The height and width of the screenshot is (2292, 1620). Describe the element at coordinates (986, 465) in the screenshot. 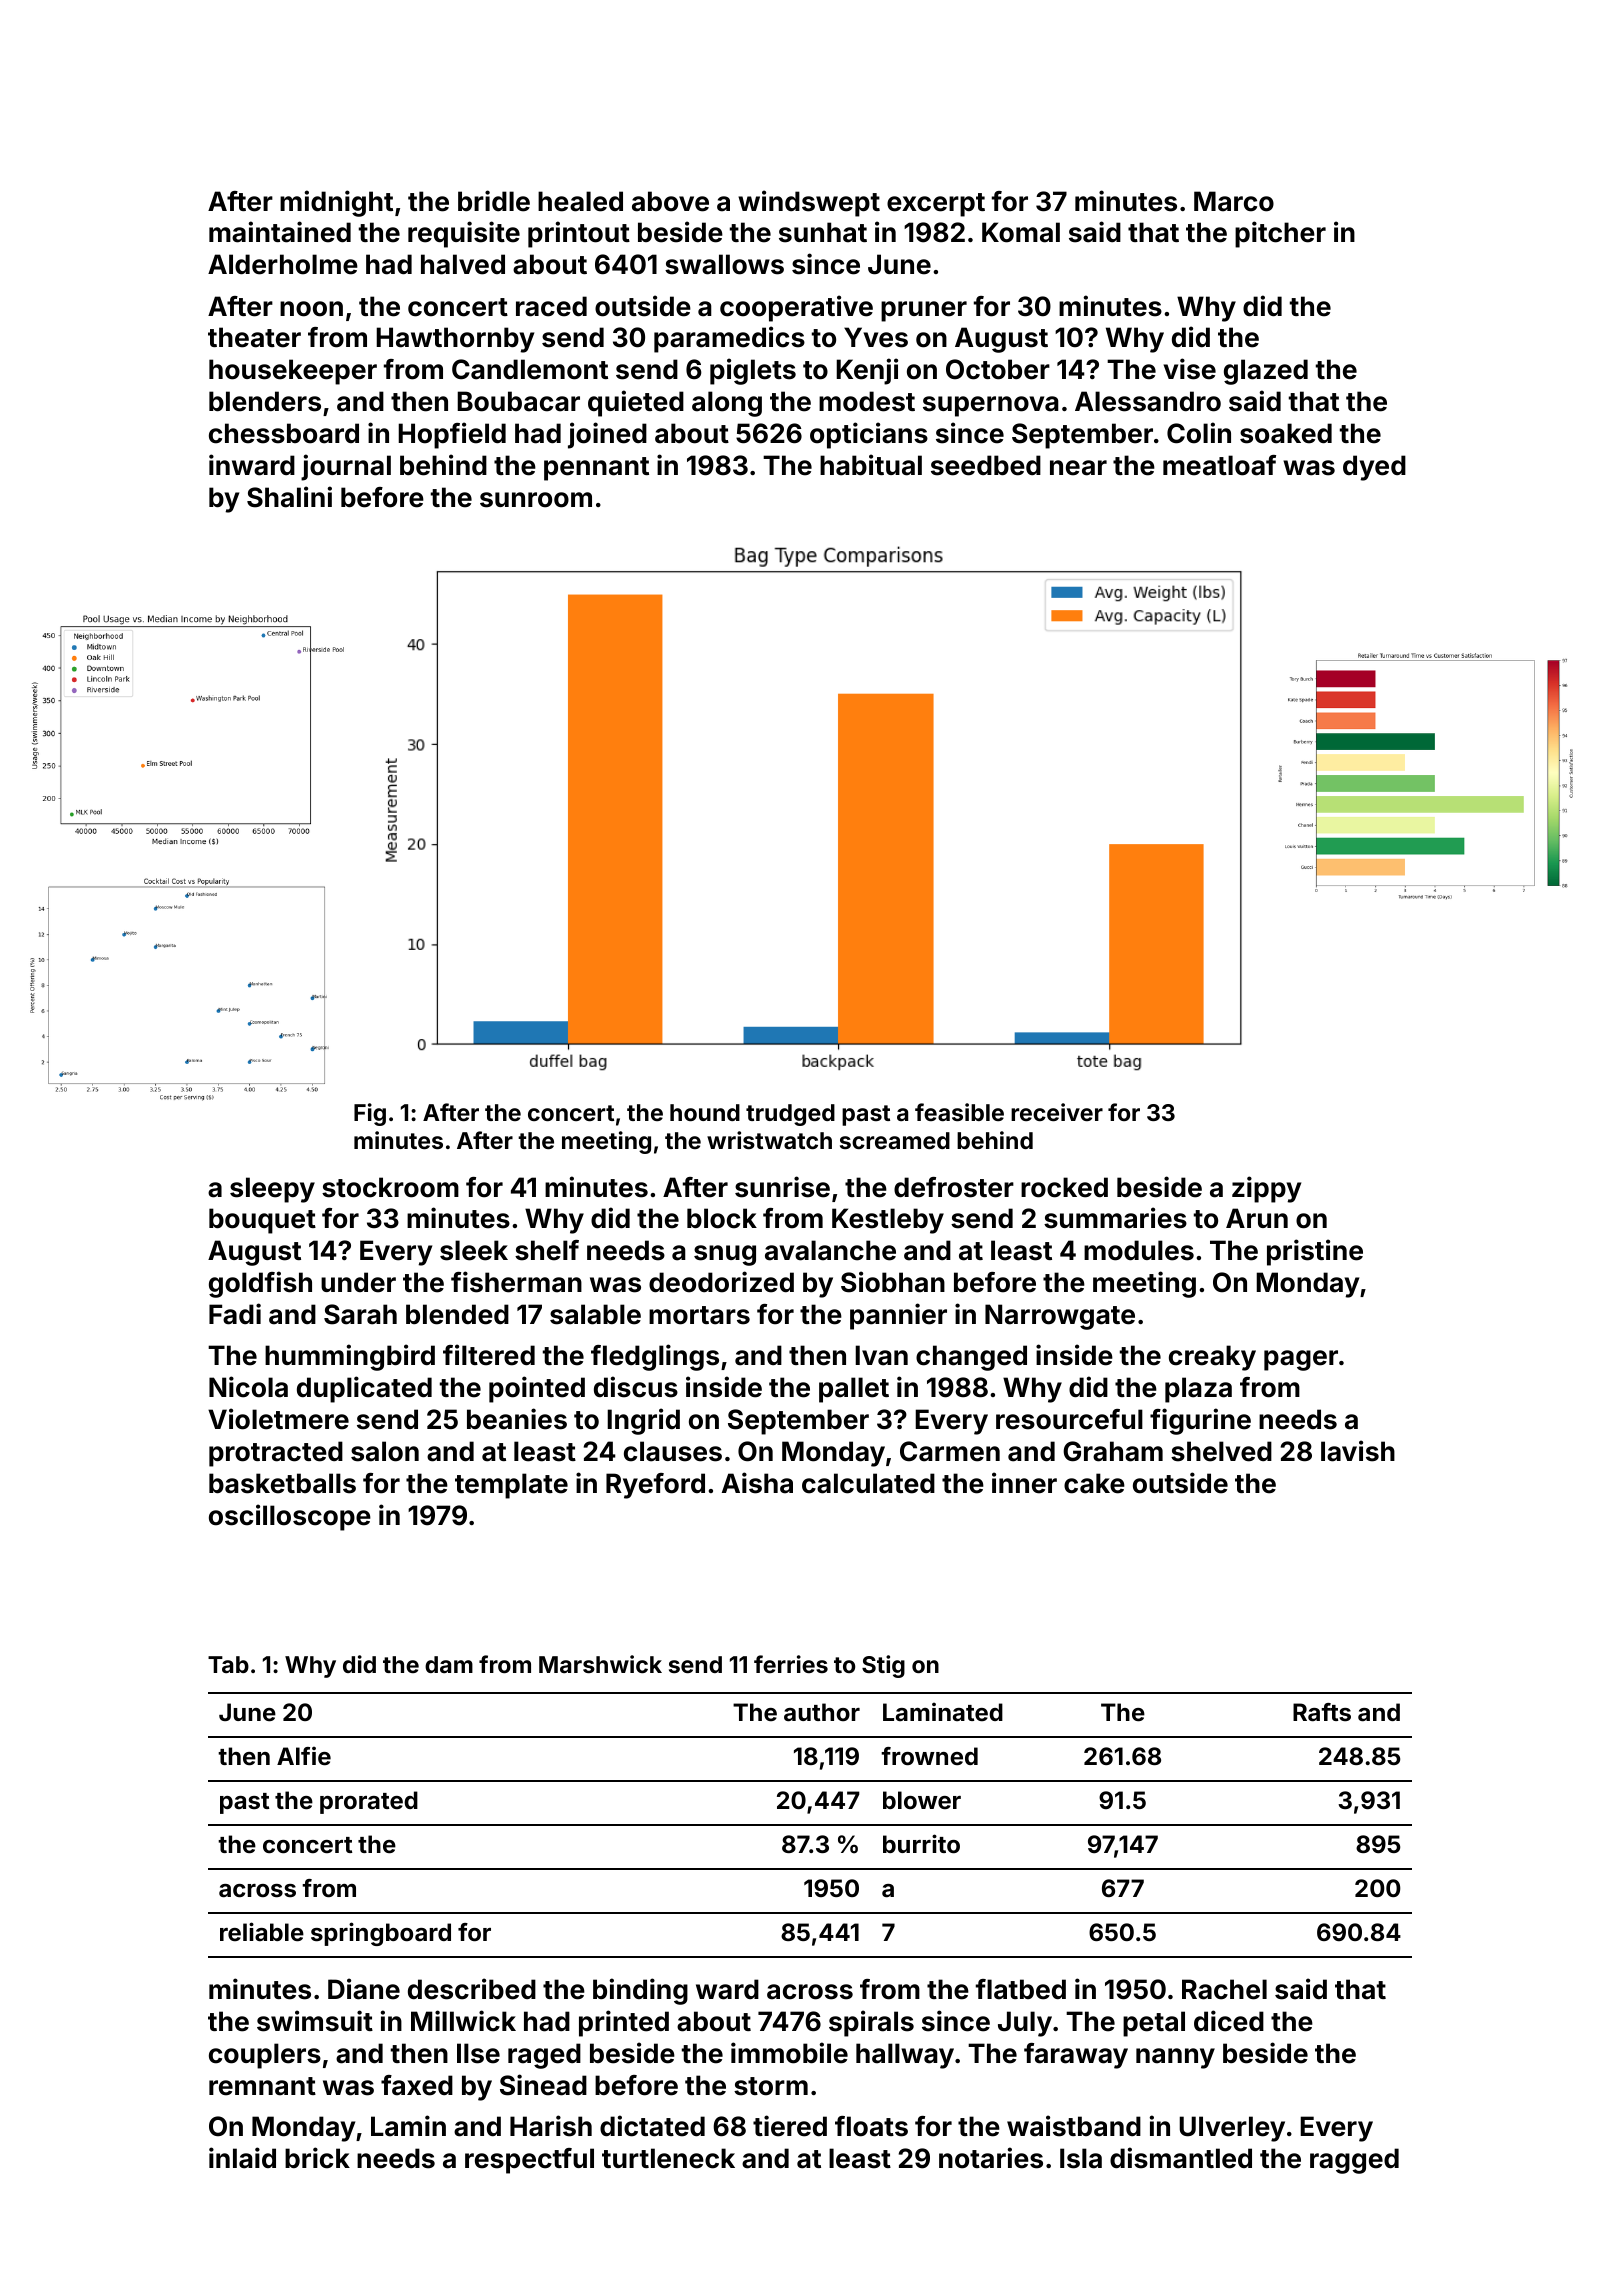

I see `seedbed` at that location.
